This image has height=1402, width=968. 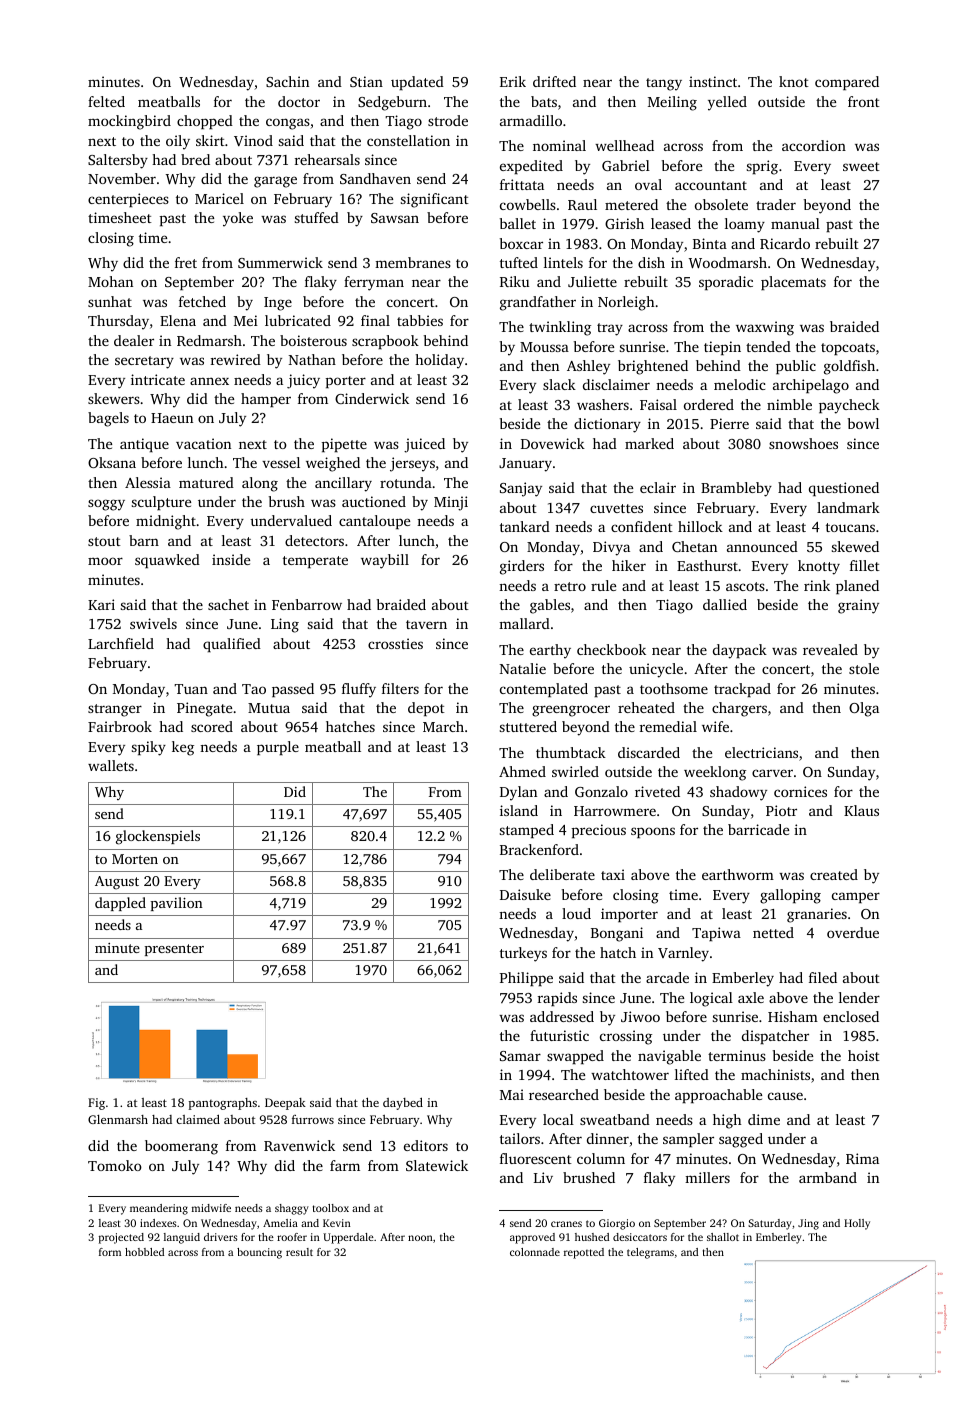 I want to click on Deepak, so click(x=285, y=1104).
